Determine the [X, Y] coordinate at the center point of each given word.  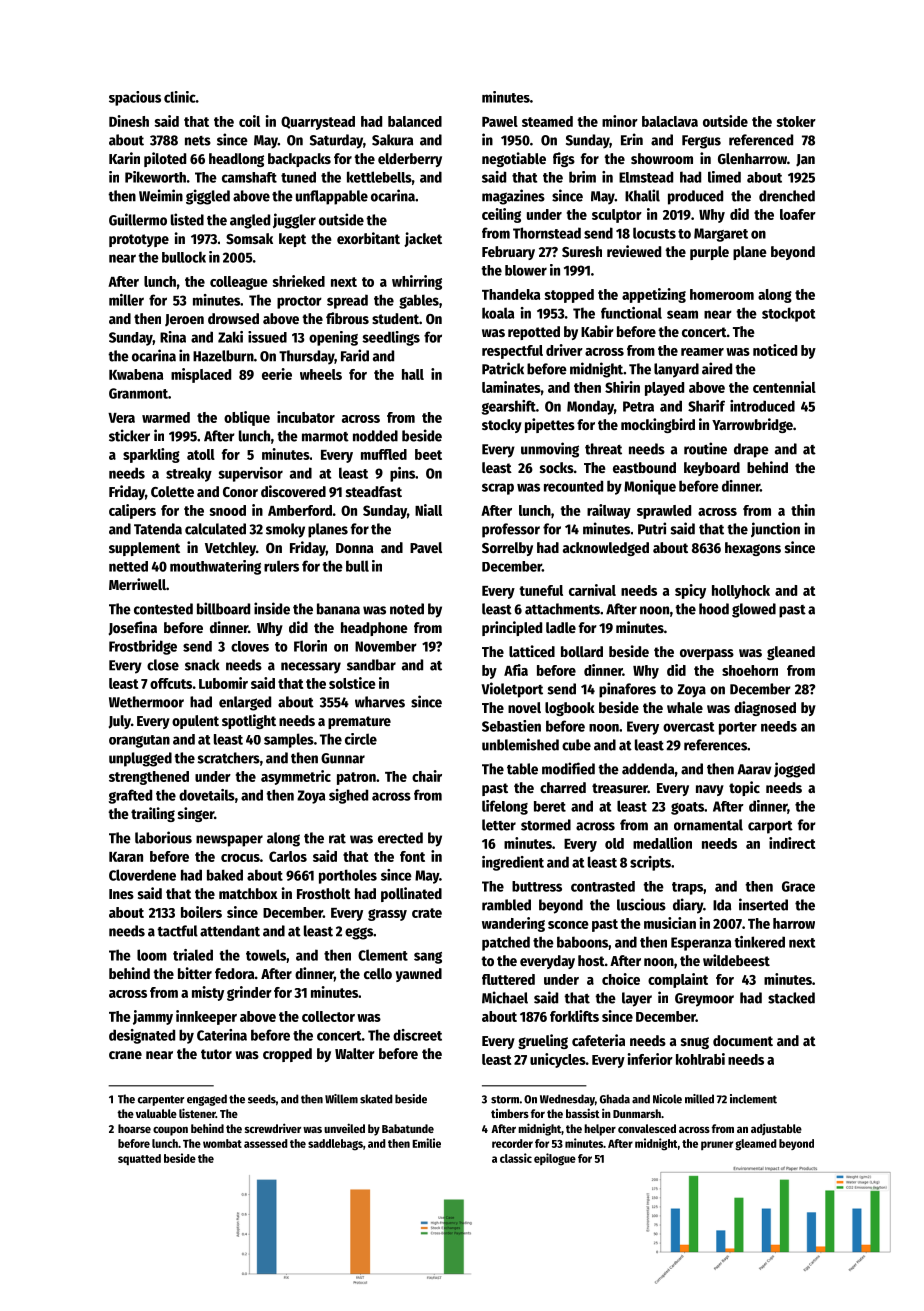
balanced [415, 121]
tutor [216, 1054]
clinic [180, 97]
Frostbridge [143, 647]
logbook [570, 709]
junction [775, 529]
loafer [798, 214]
